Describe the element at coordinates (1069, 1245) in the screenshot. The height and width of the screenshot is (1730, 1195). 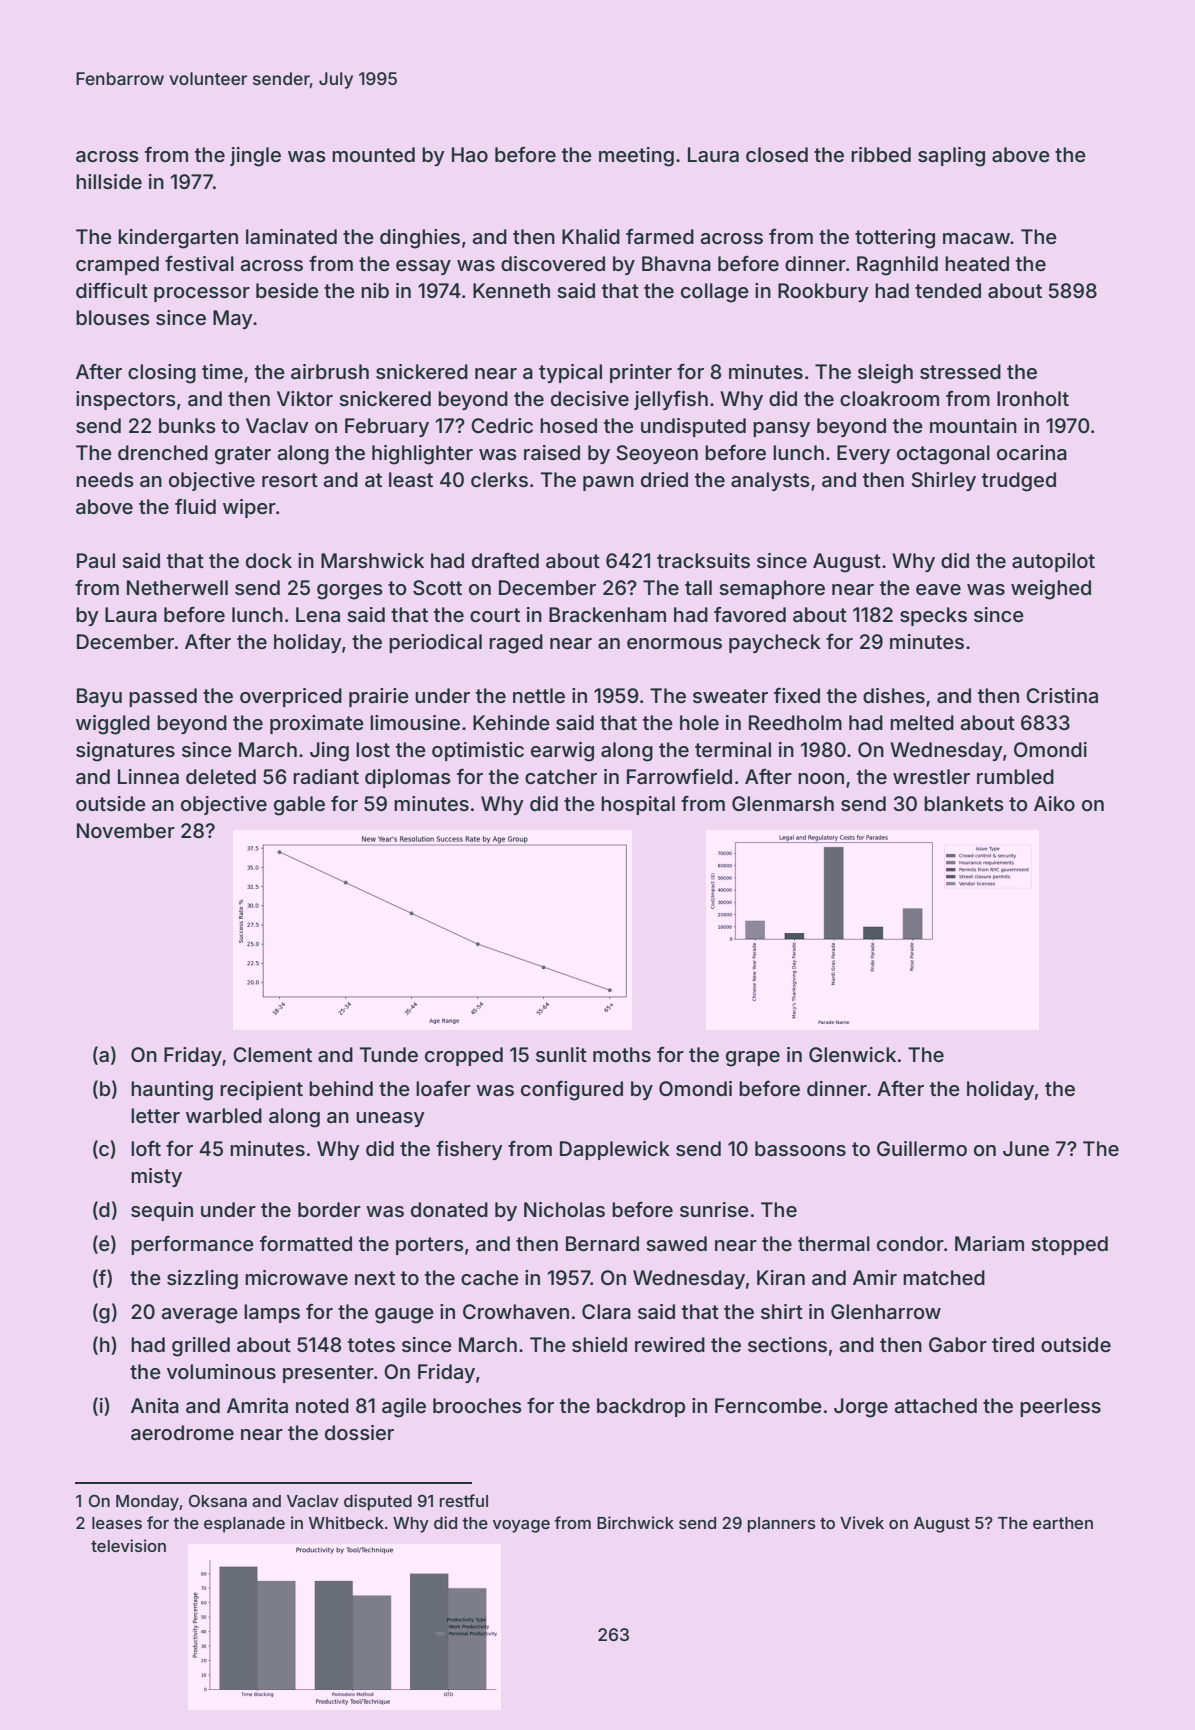
I see `stopped` at that location.
